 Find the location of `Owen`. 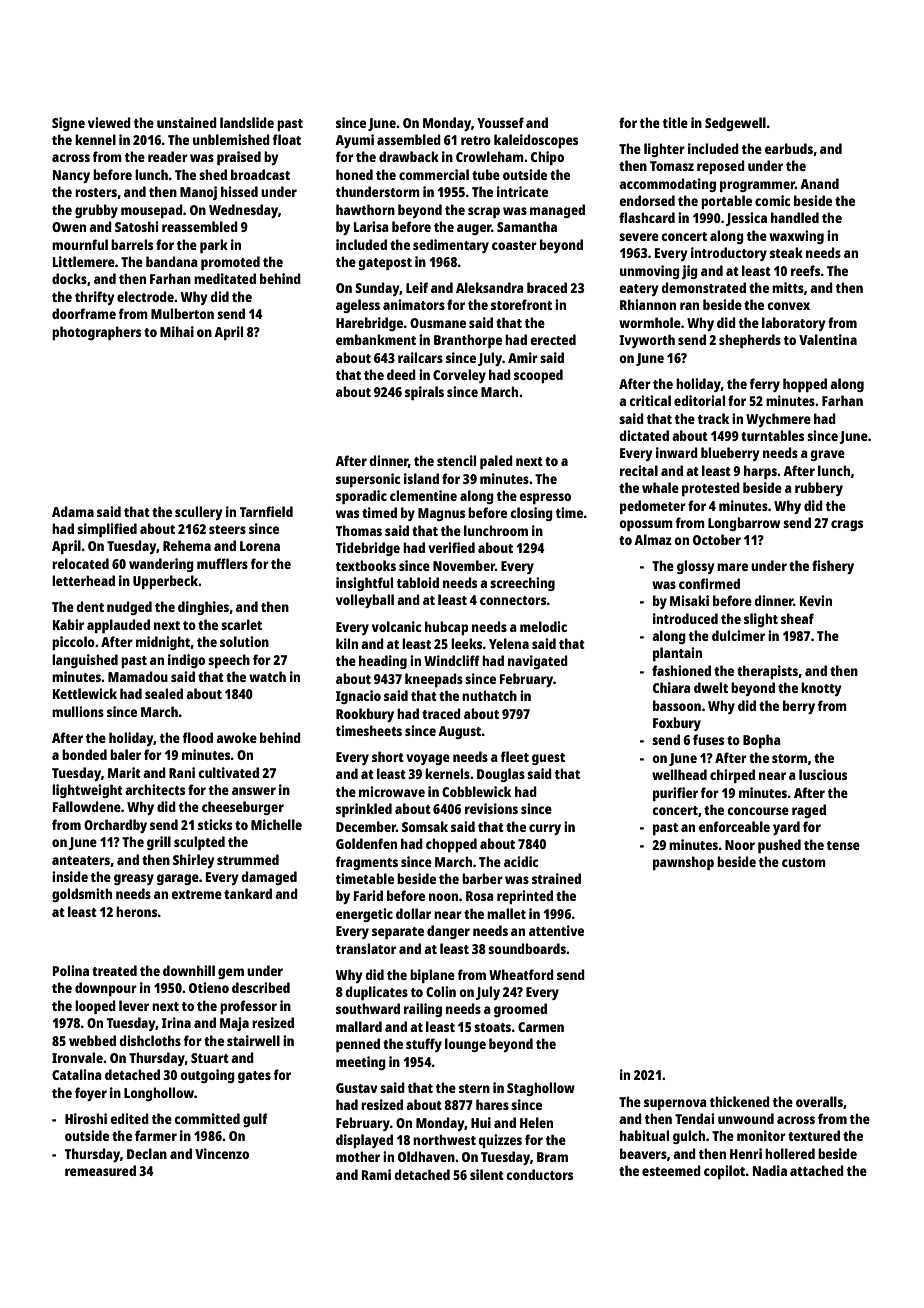

Owen is located at coordinates (69, 227).
